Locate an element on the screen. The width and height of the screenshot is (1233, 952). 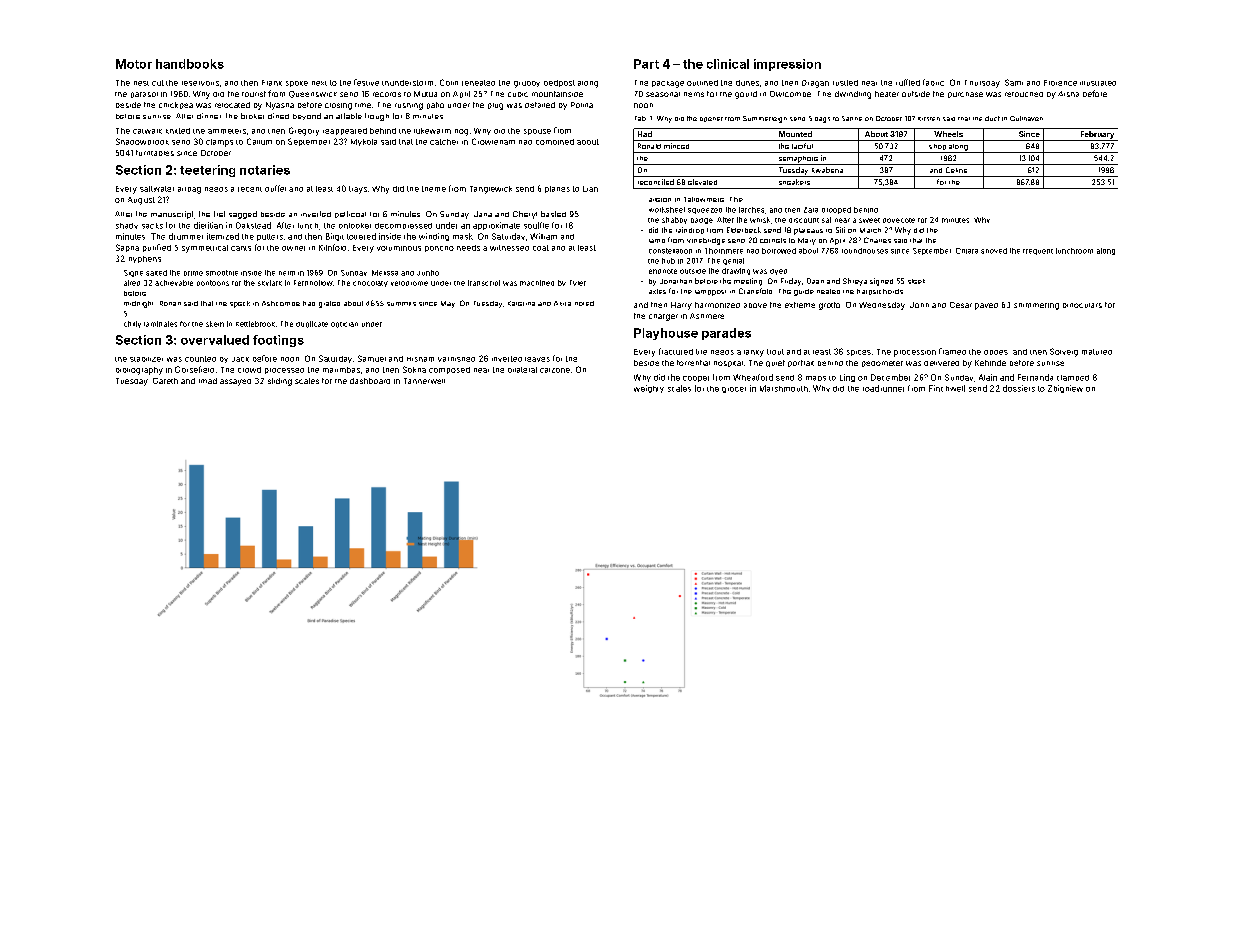
Motor is located at coordinates (134, 64).
